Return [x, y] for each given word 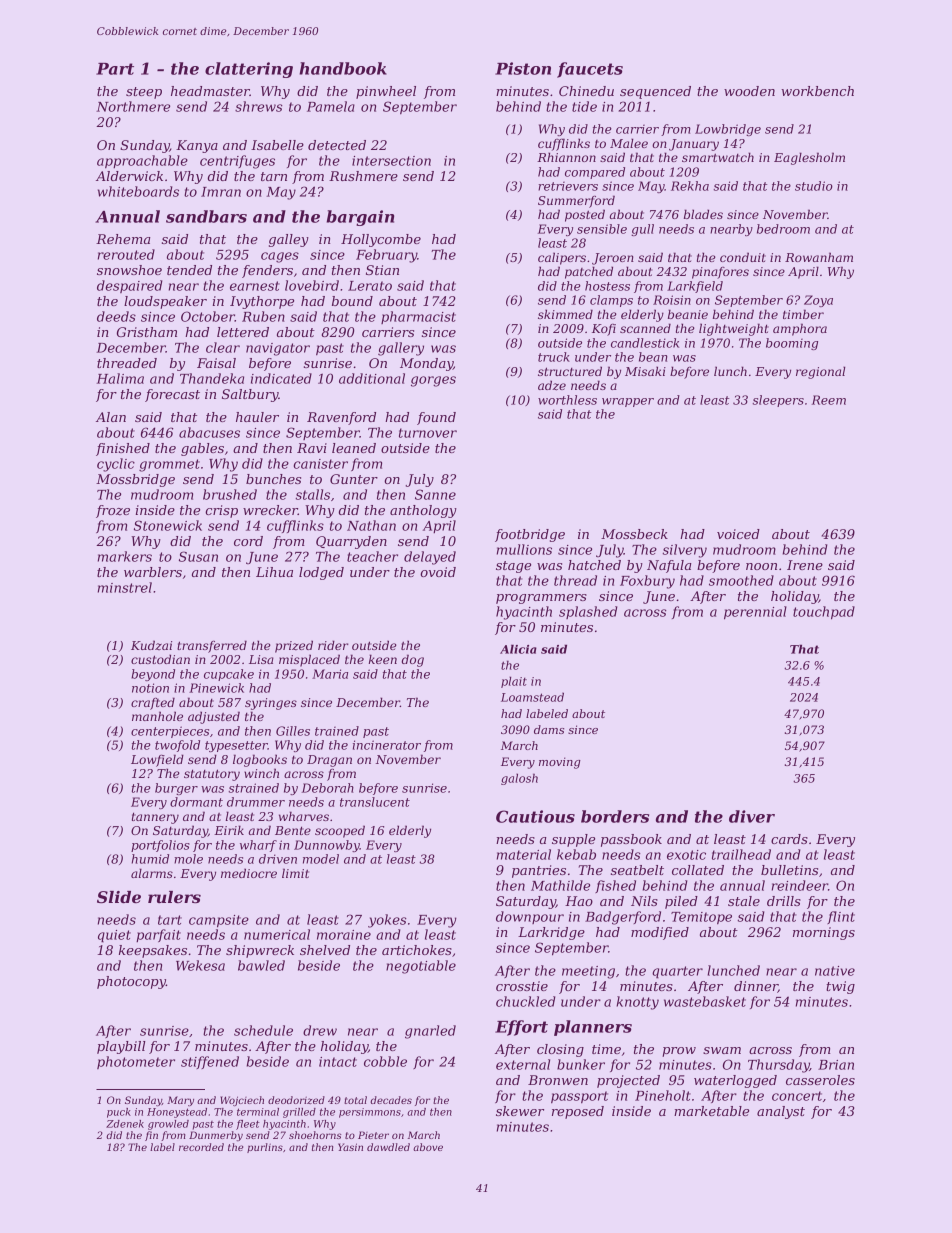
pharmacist [418, 317]
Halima [120, 378]
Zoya [818, 301]
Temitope [701, 918]
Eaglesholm [809, 158]
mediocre [249, 873]
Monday [426, 364]
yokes [387, 921]
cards [789, 839]
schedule [263, 1030]
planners [593, 1028]
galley [289, 240]
